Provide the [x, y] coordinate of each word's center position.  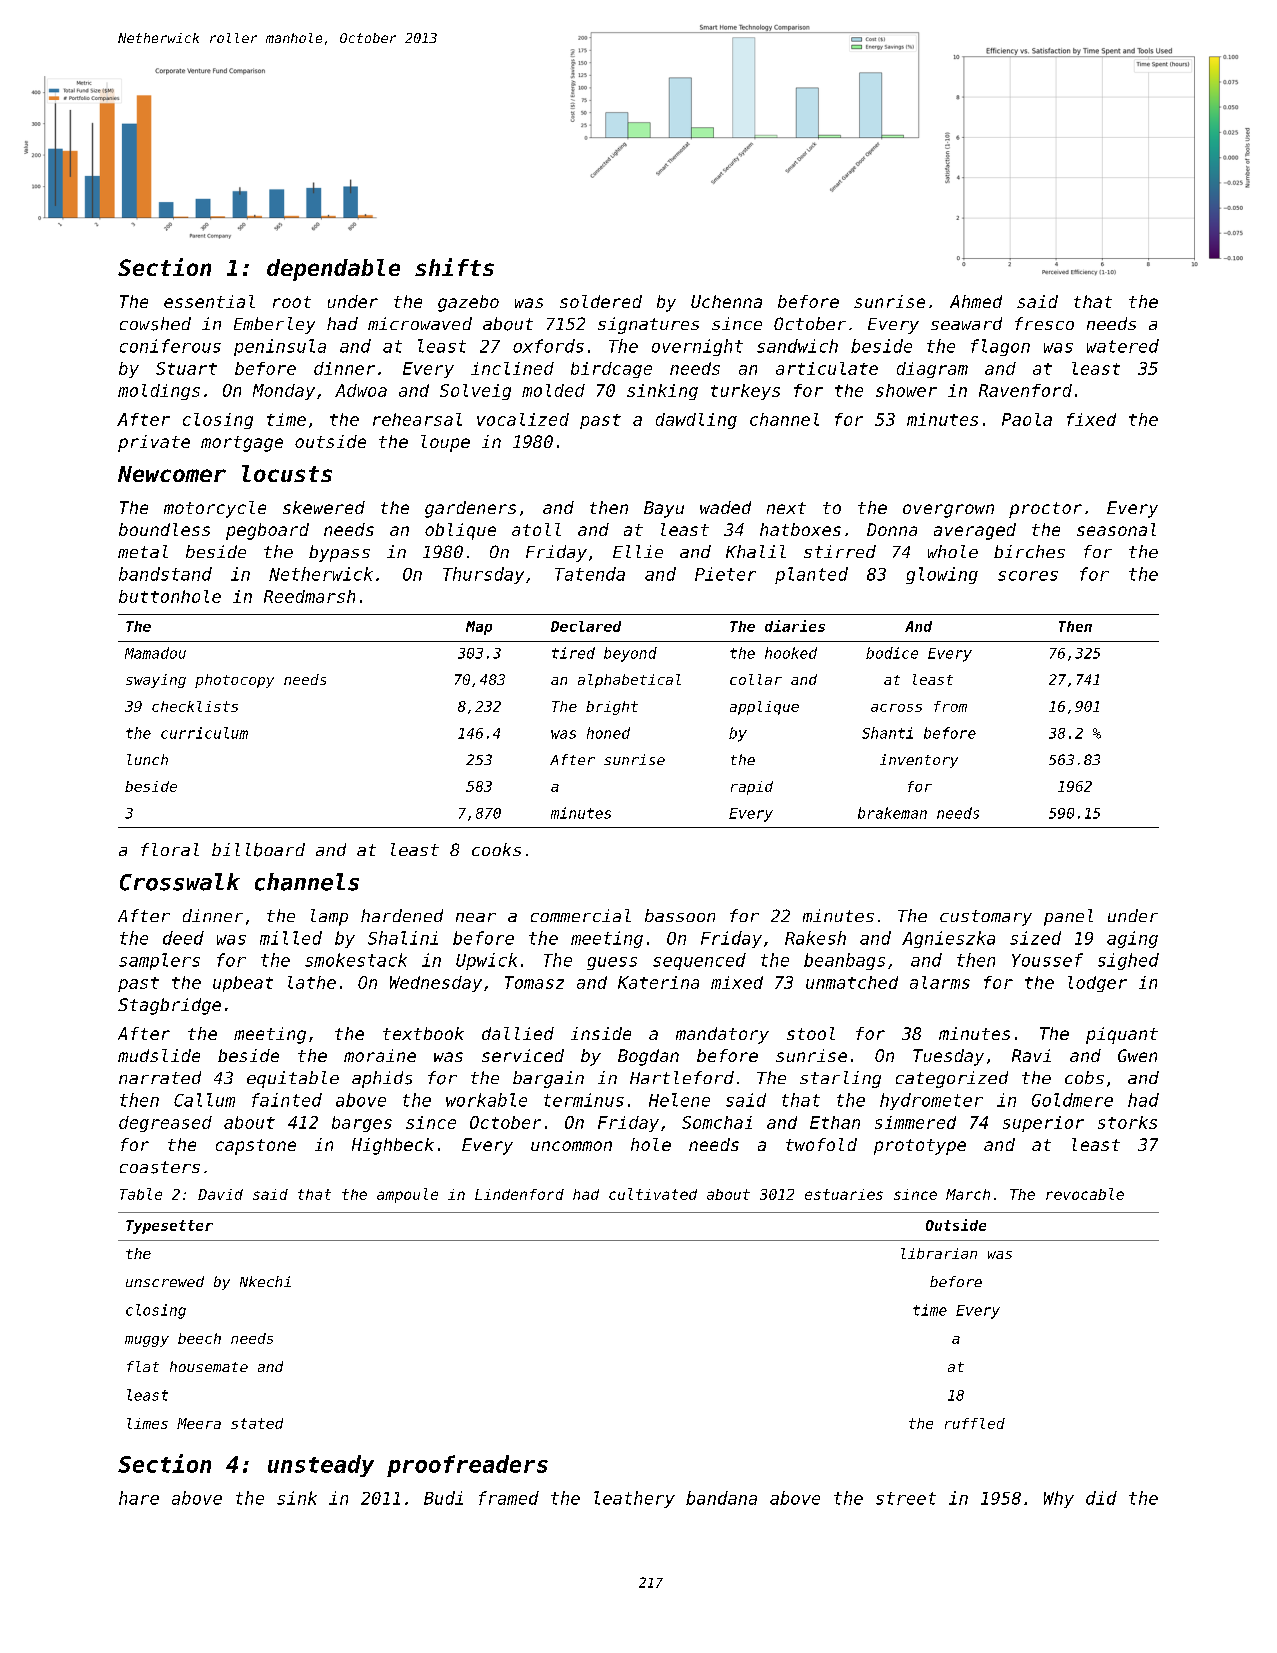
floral [170, 849]
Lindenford [519, 1194]
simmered [915, 1122]
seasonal [1116, 529]
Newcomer [172, 474]
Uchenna [726, 301]
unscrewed [165, 1281]
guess [612, 963]
